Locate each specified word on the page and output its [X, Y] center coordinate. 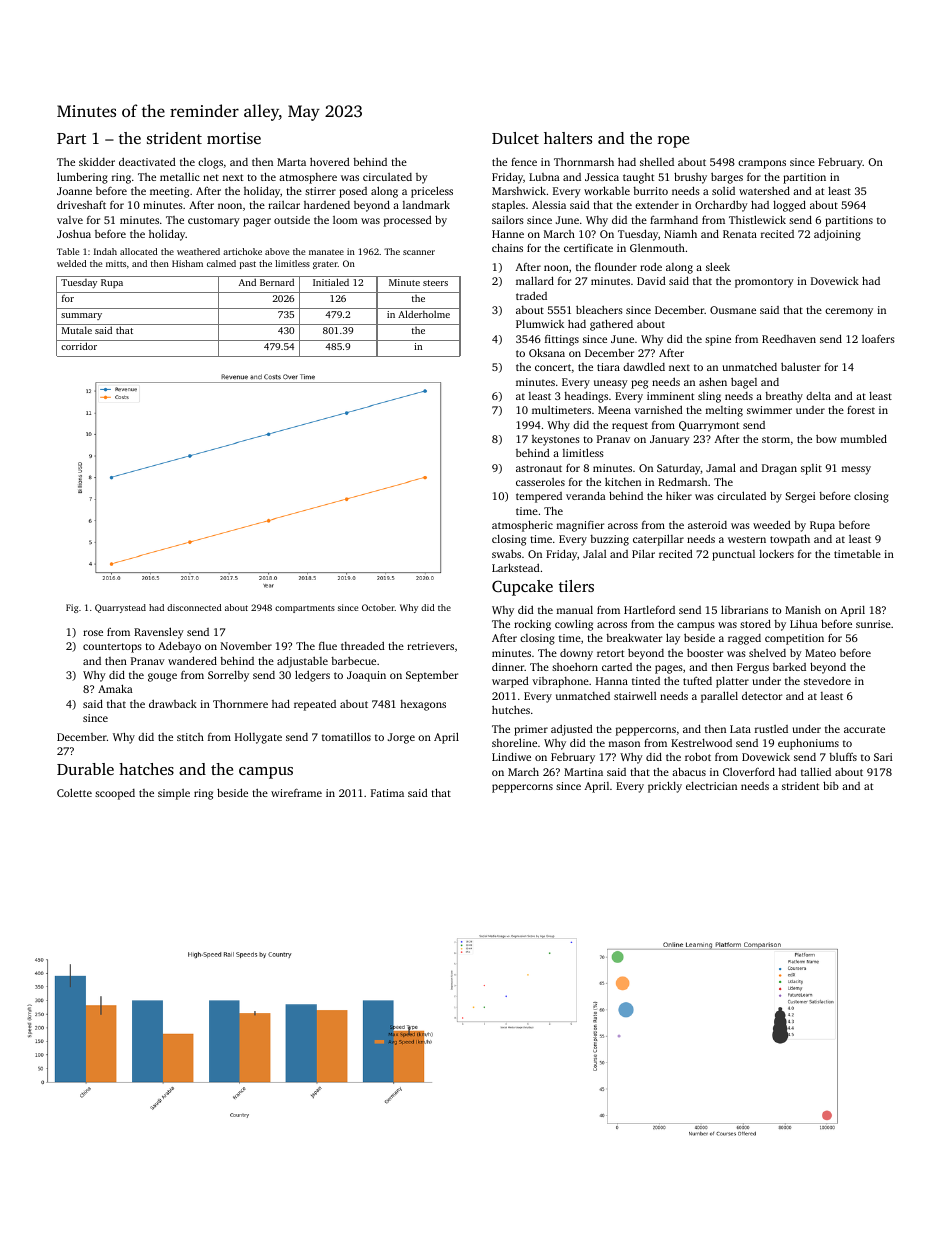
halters [568, 138]
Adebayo [179, 647]
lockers [776, 554]
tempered [539, 497]
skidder [97, 161]
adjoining [837, 235]
